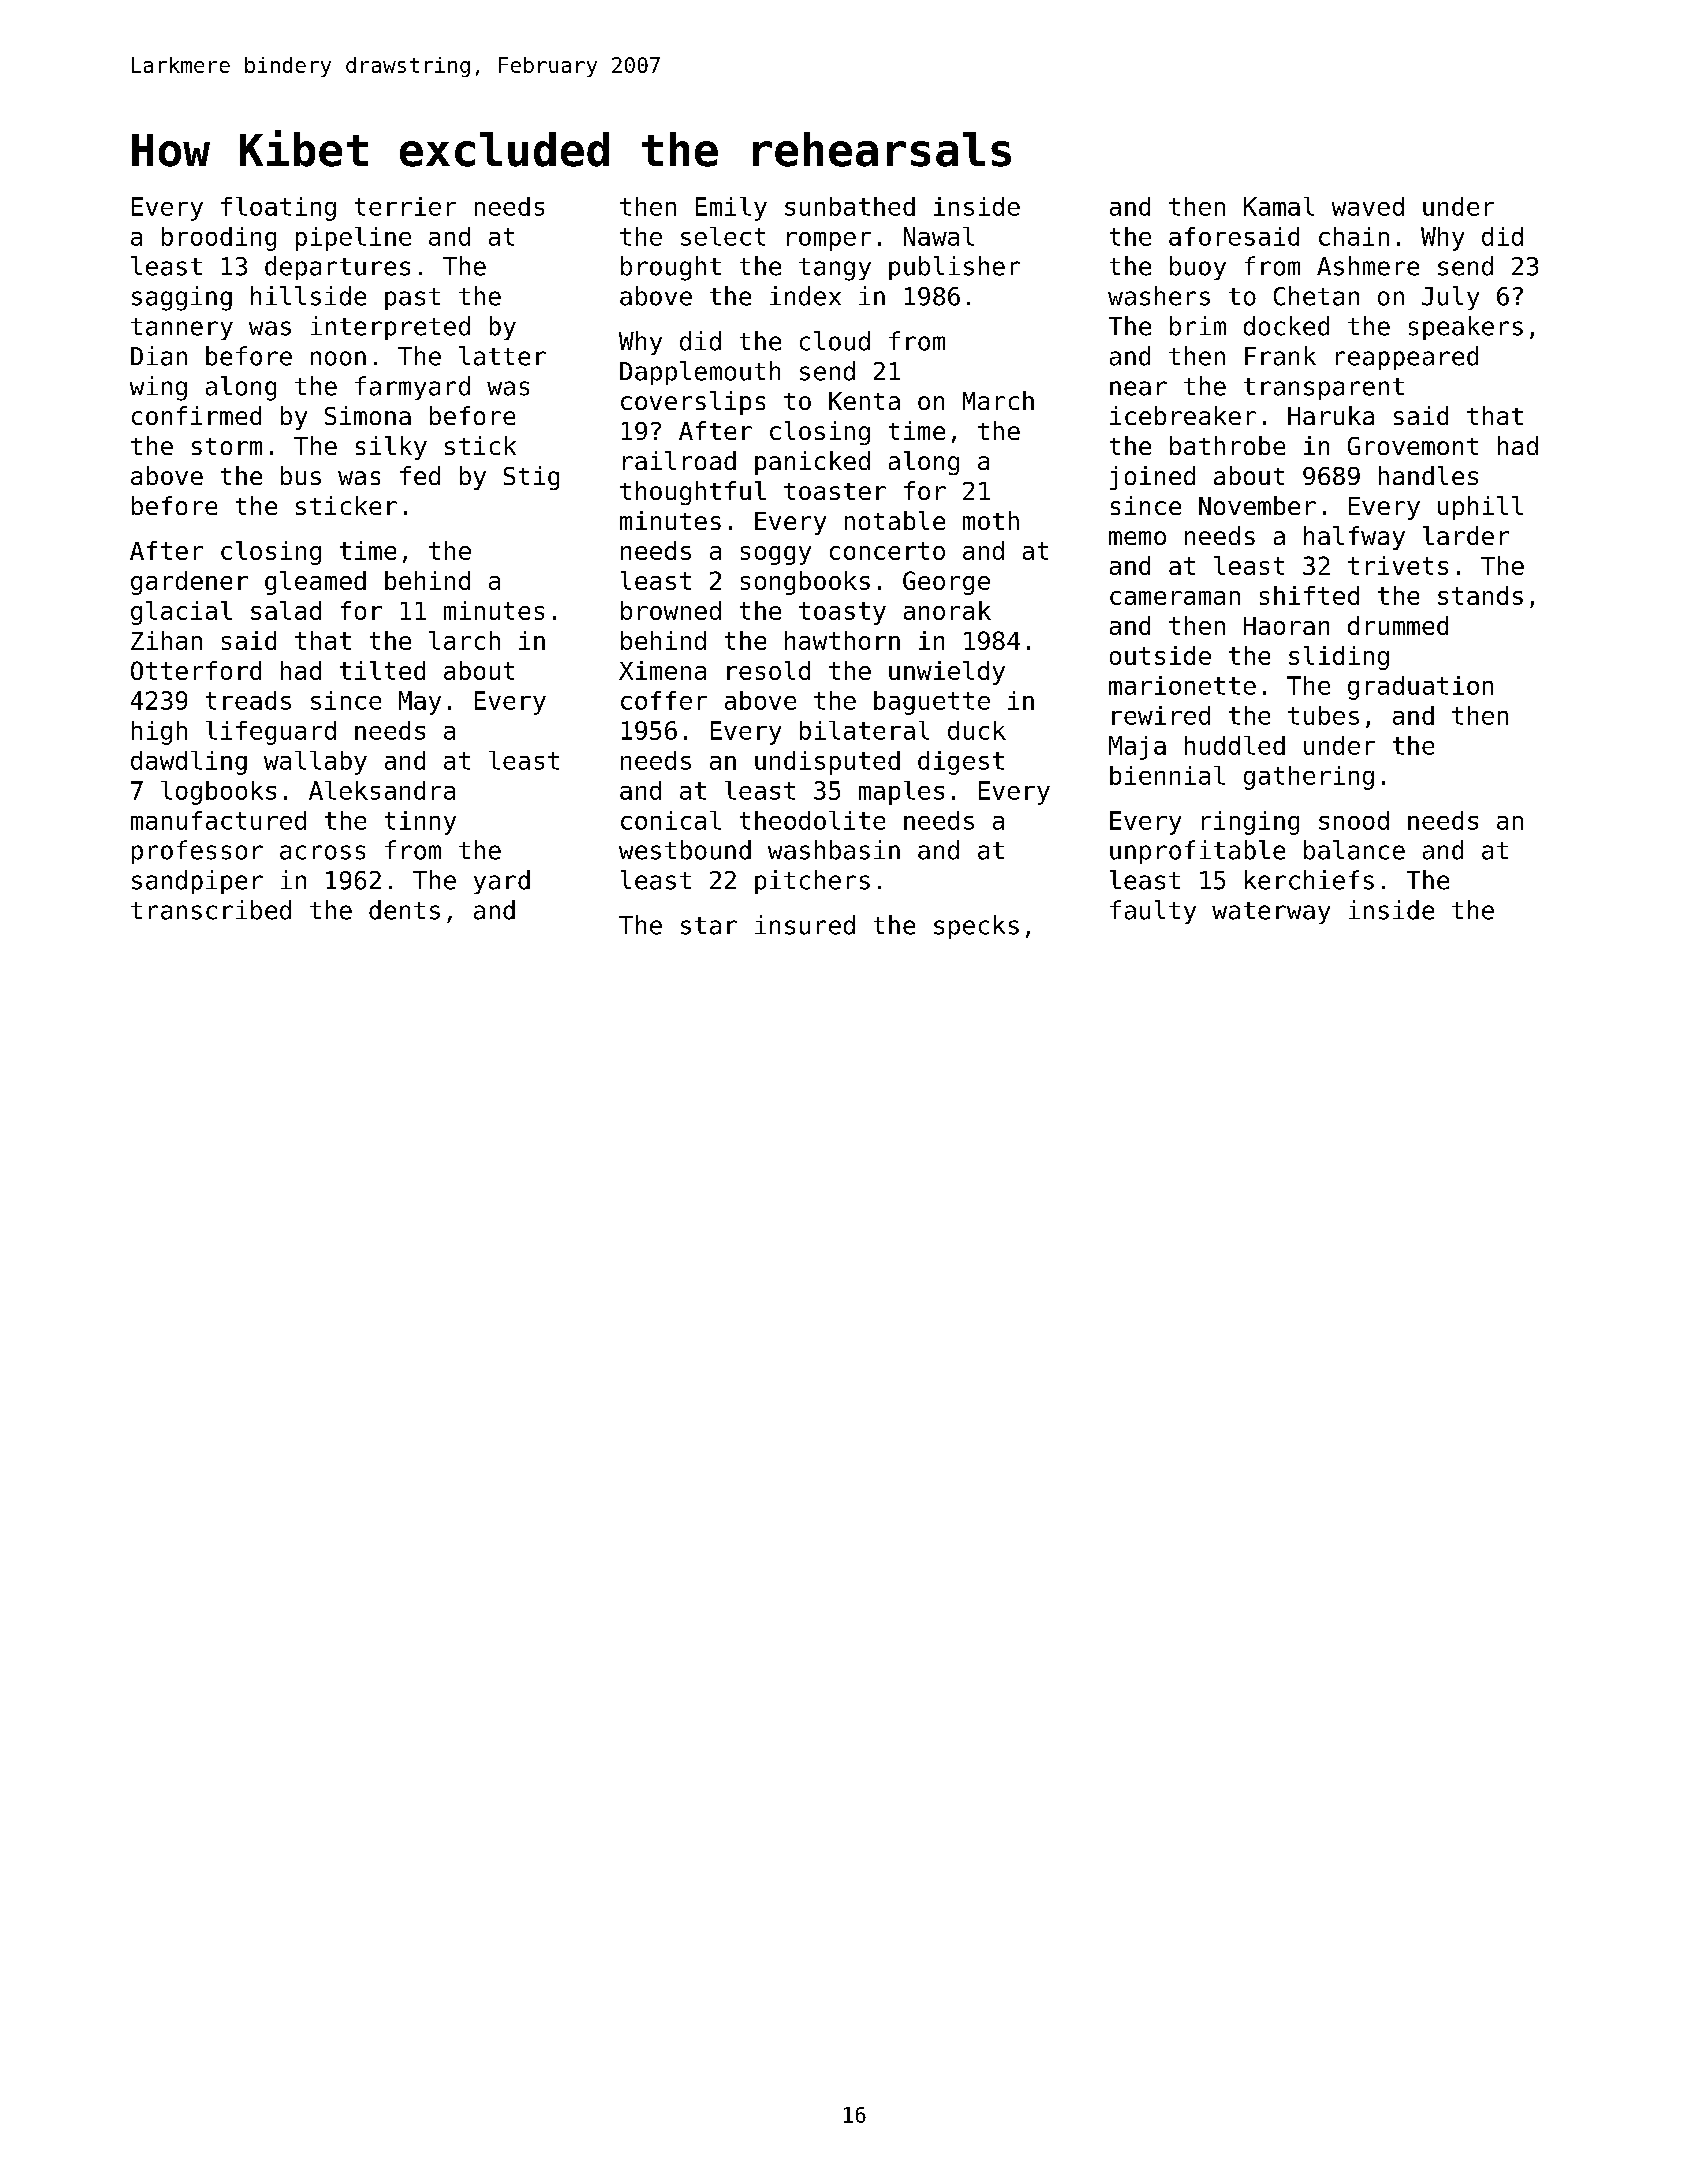 This screenshot has width=1683, height=2178. Describe the element at coordinates (976, 927) in the screenshot. I see `specks` at that location.
